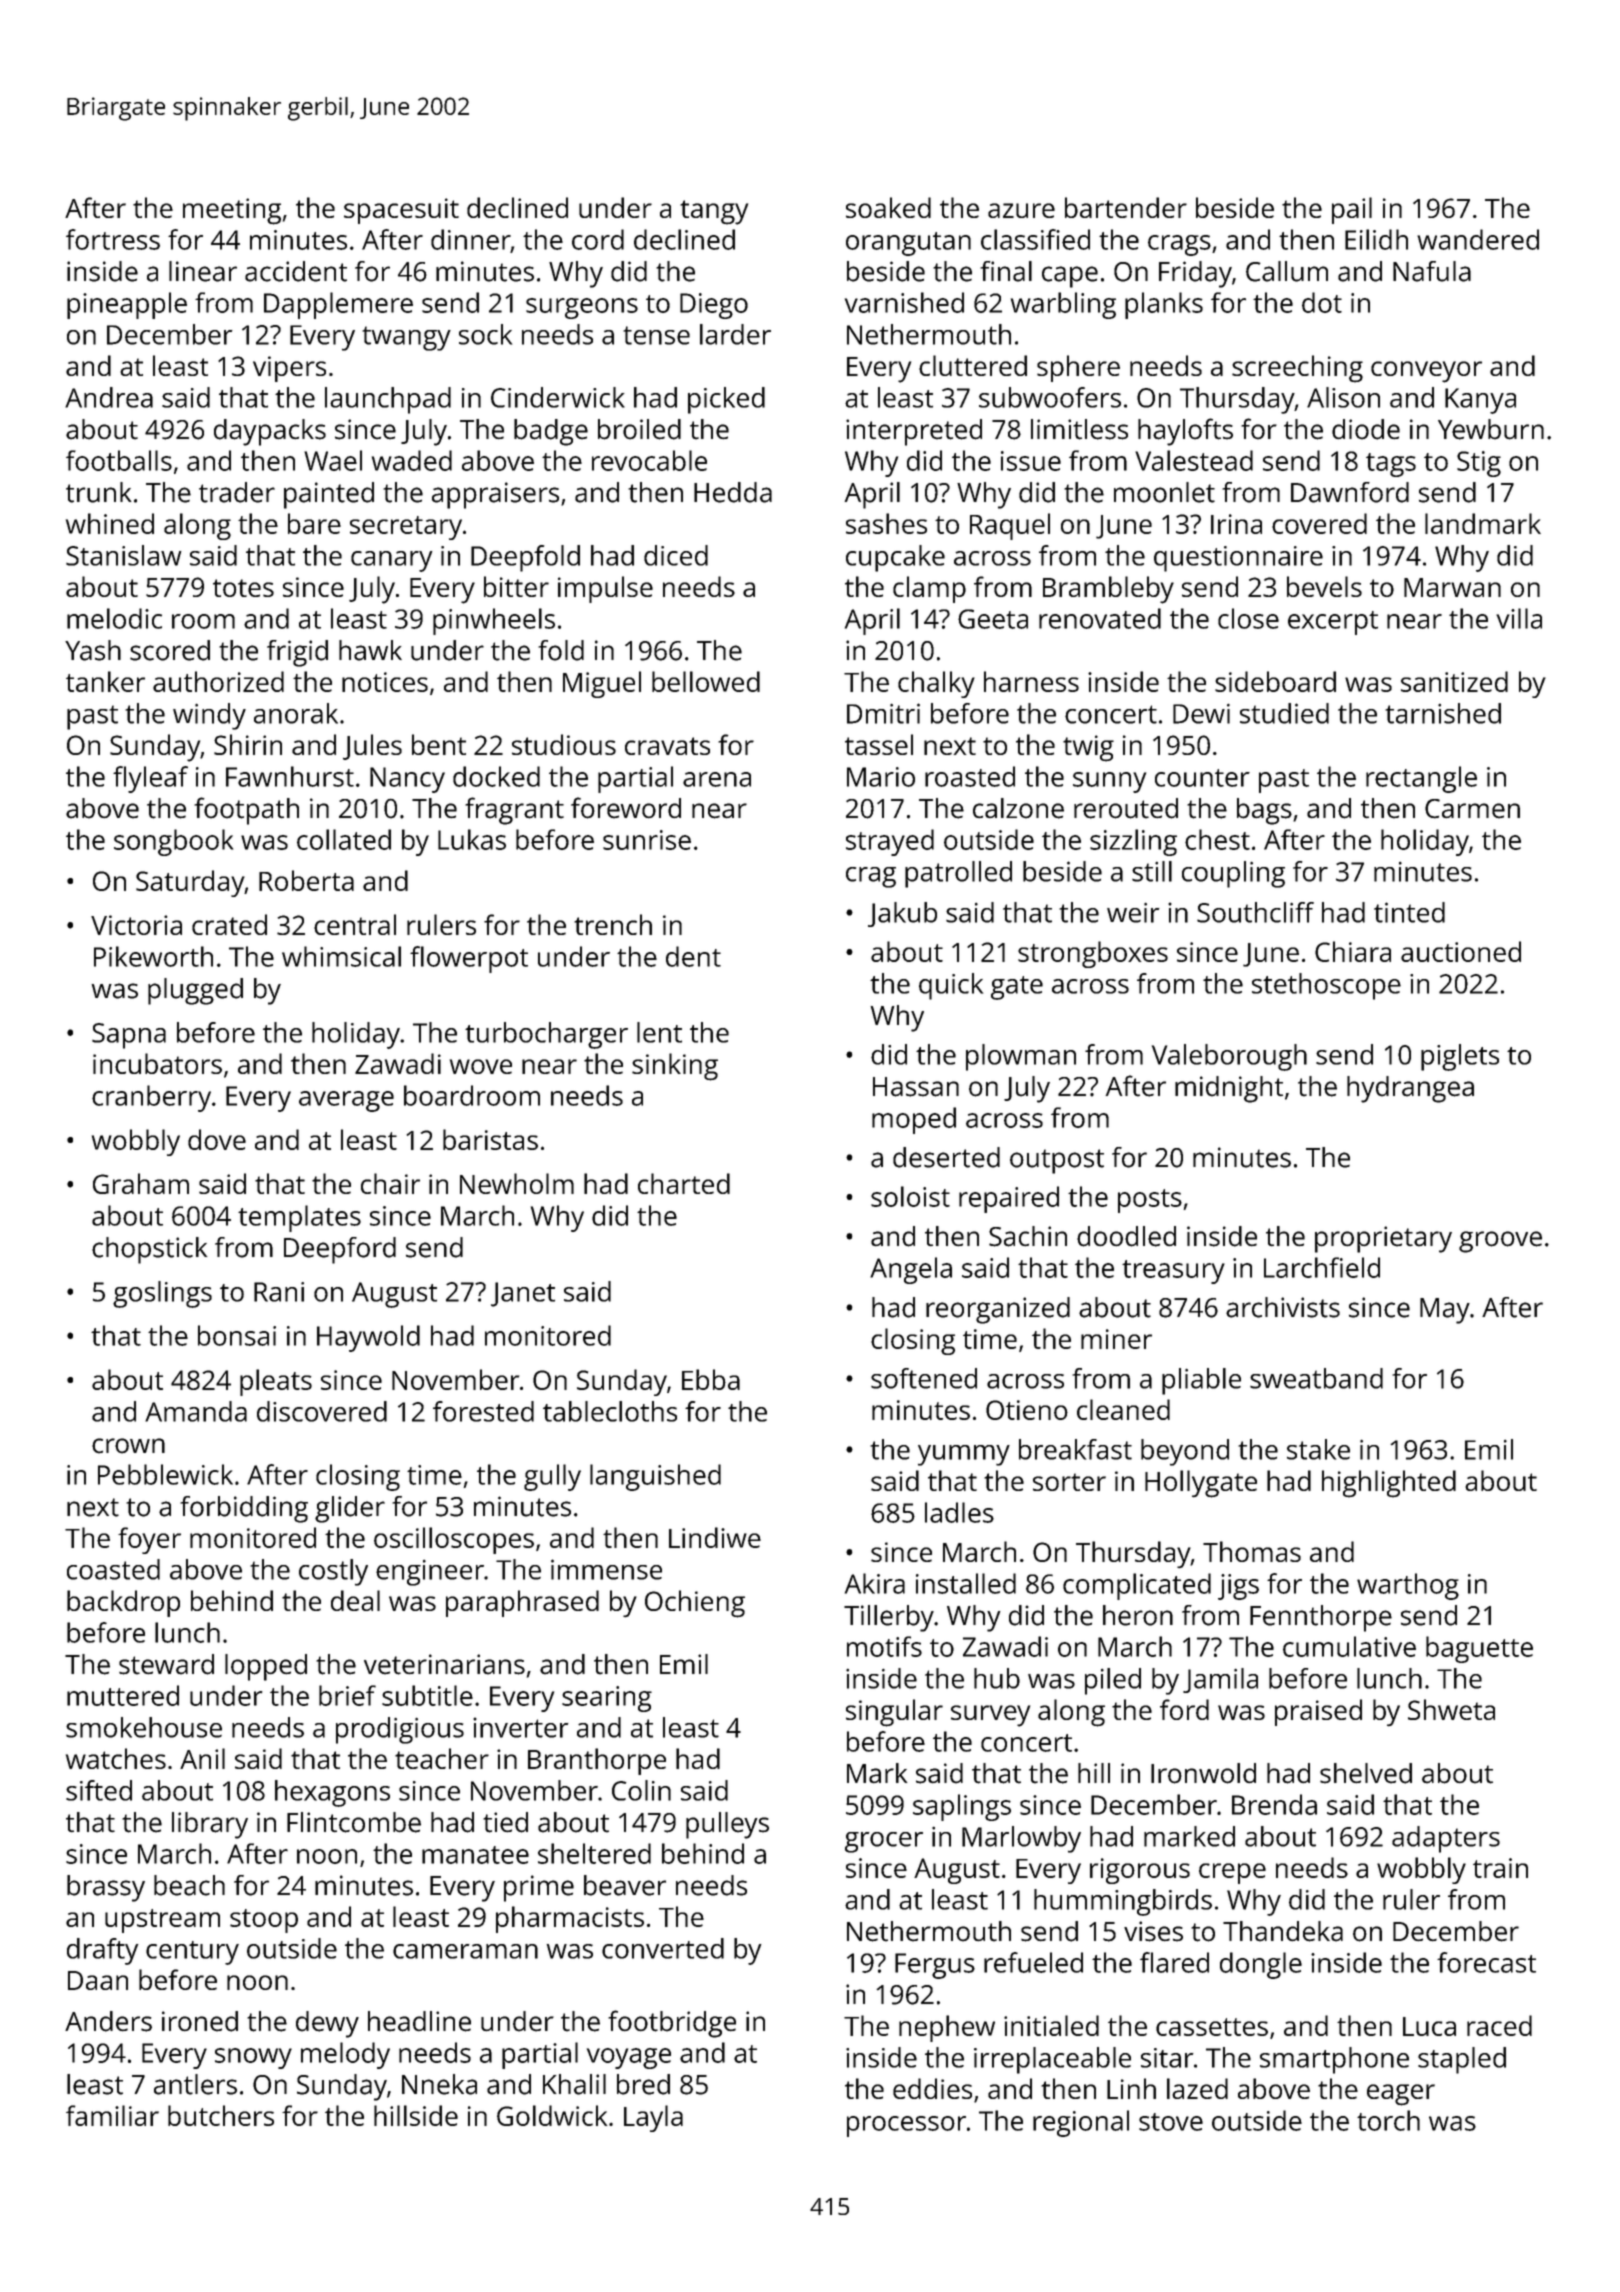 The image size is (1620, 2292). What do you see at coordinates (973, 365) in the screenshot?
I see `cluttered` at bounding box center [973, 365].
